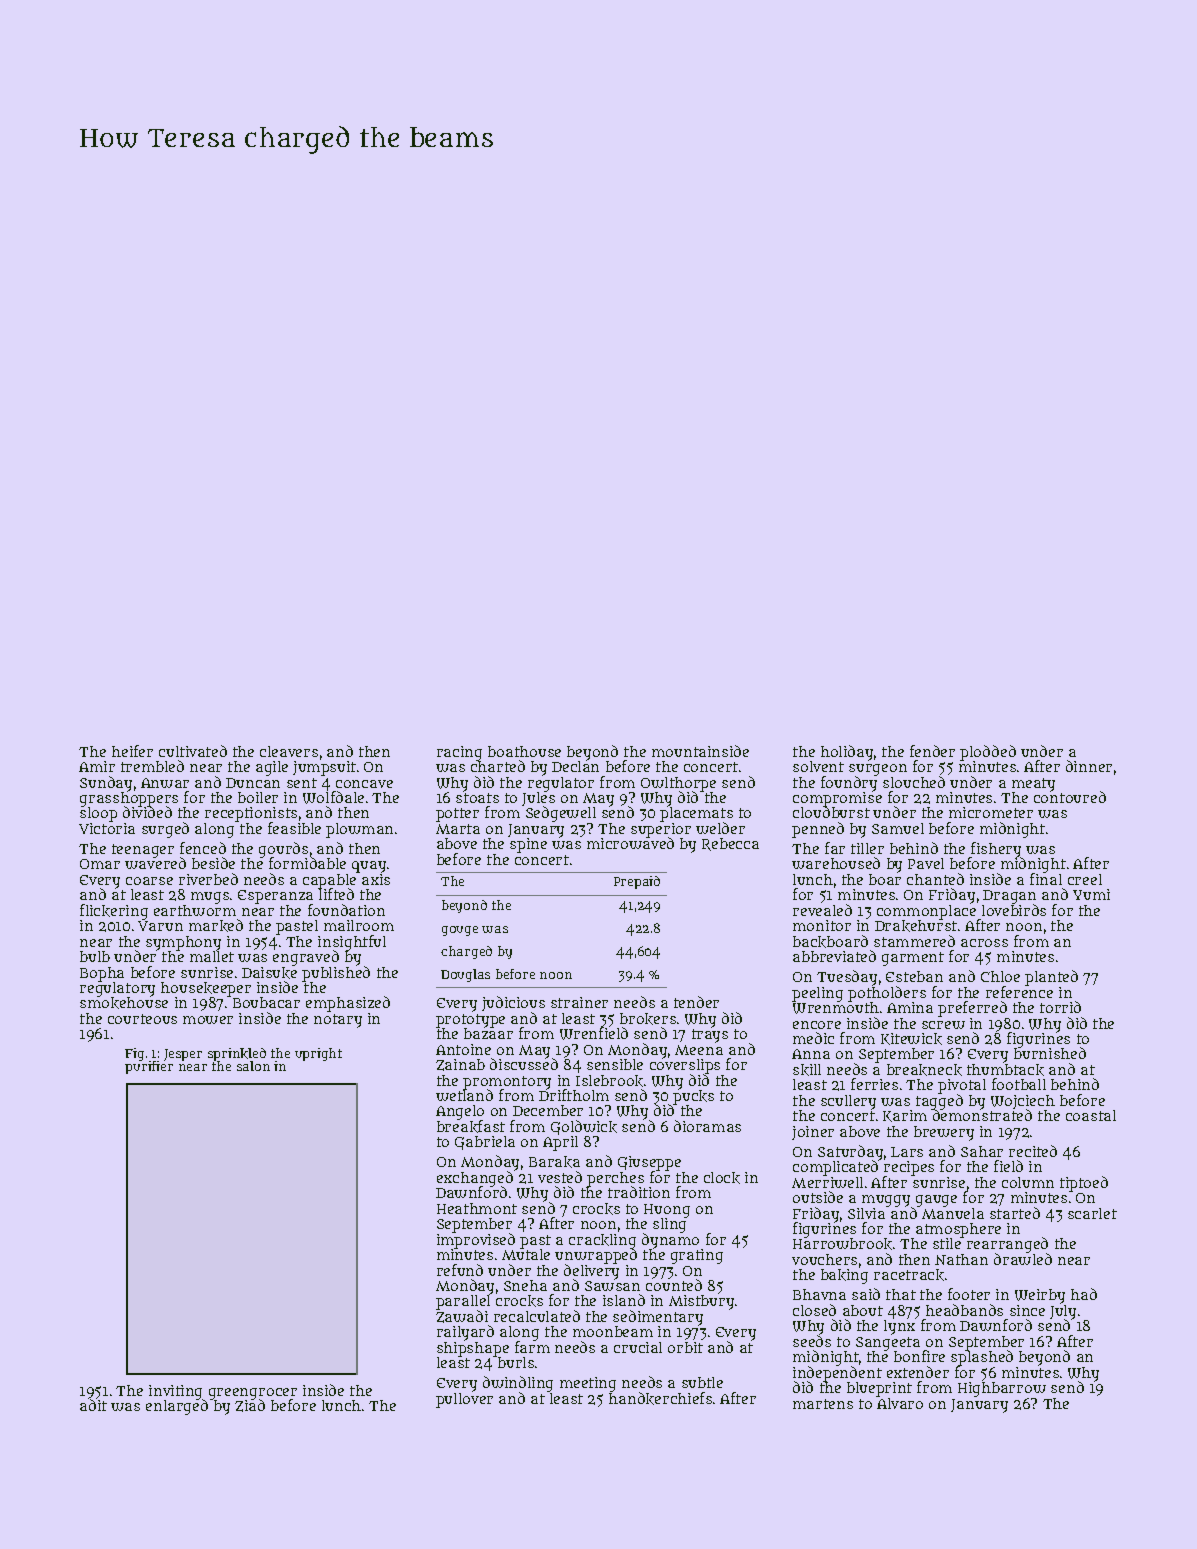 The width and height of the screenshot is (1197, 1549). I want to click on atmosphere, so click(958, 1230).
